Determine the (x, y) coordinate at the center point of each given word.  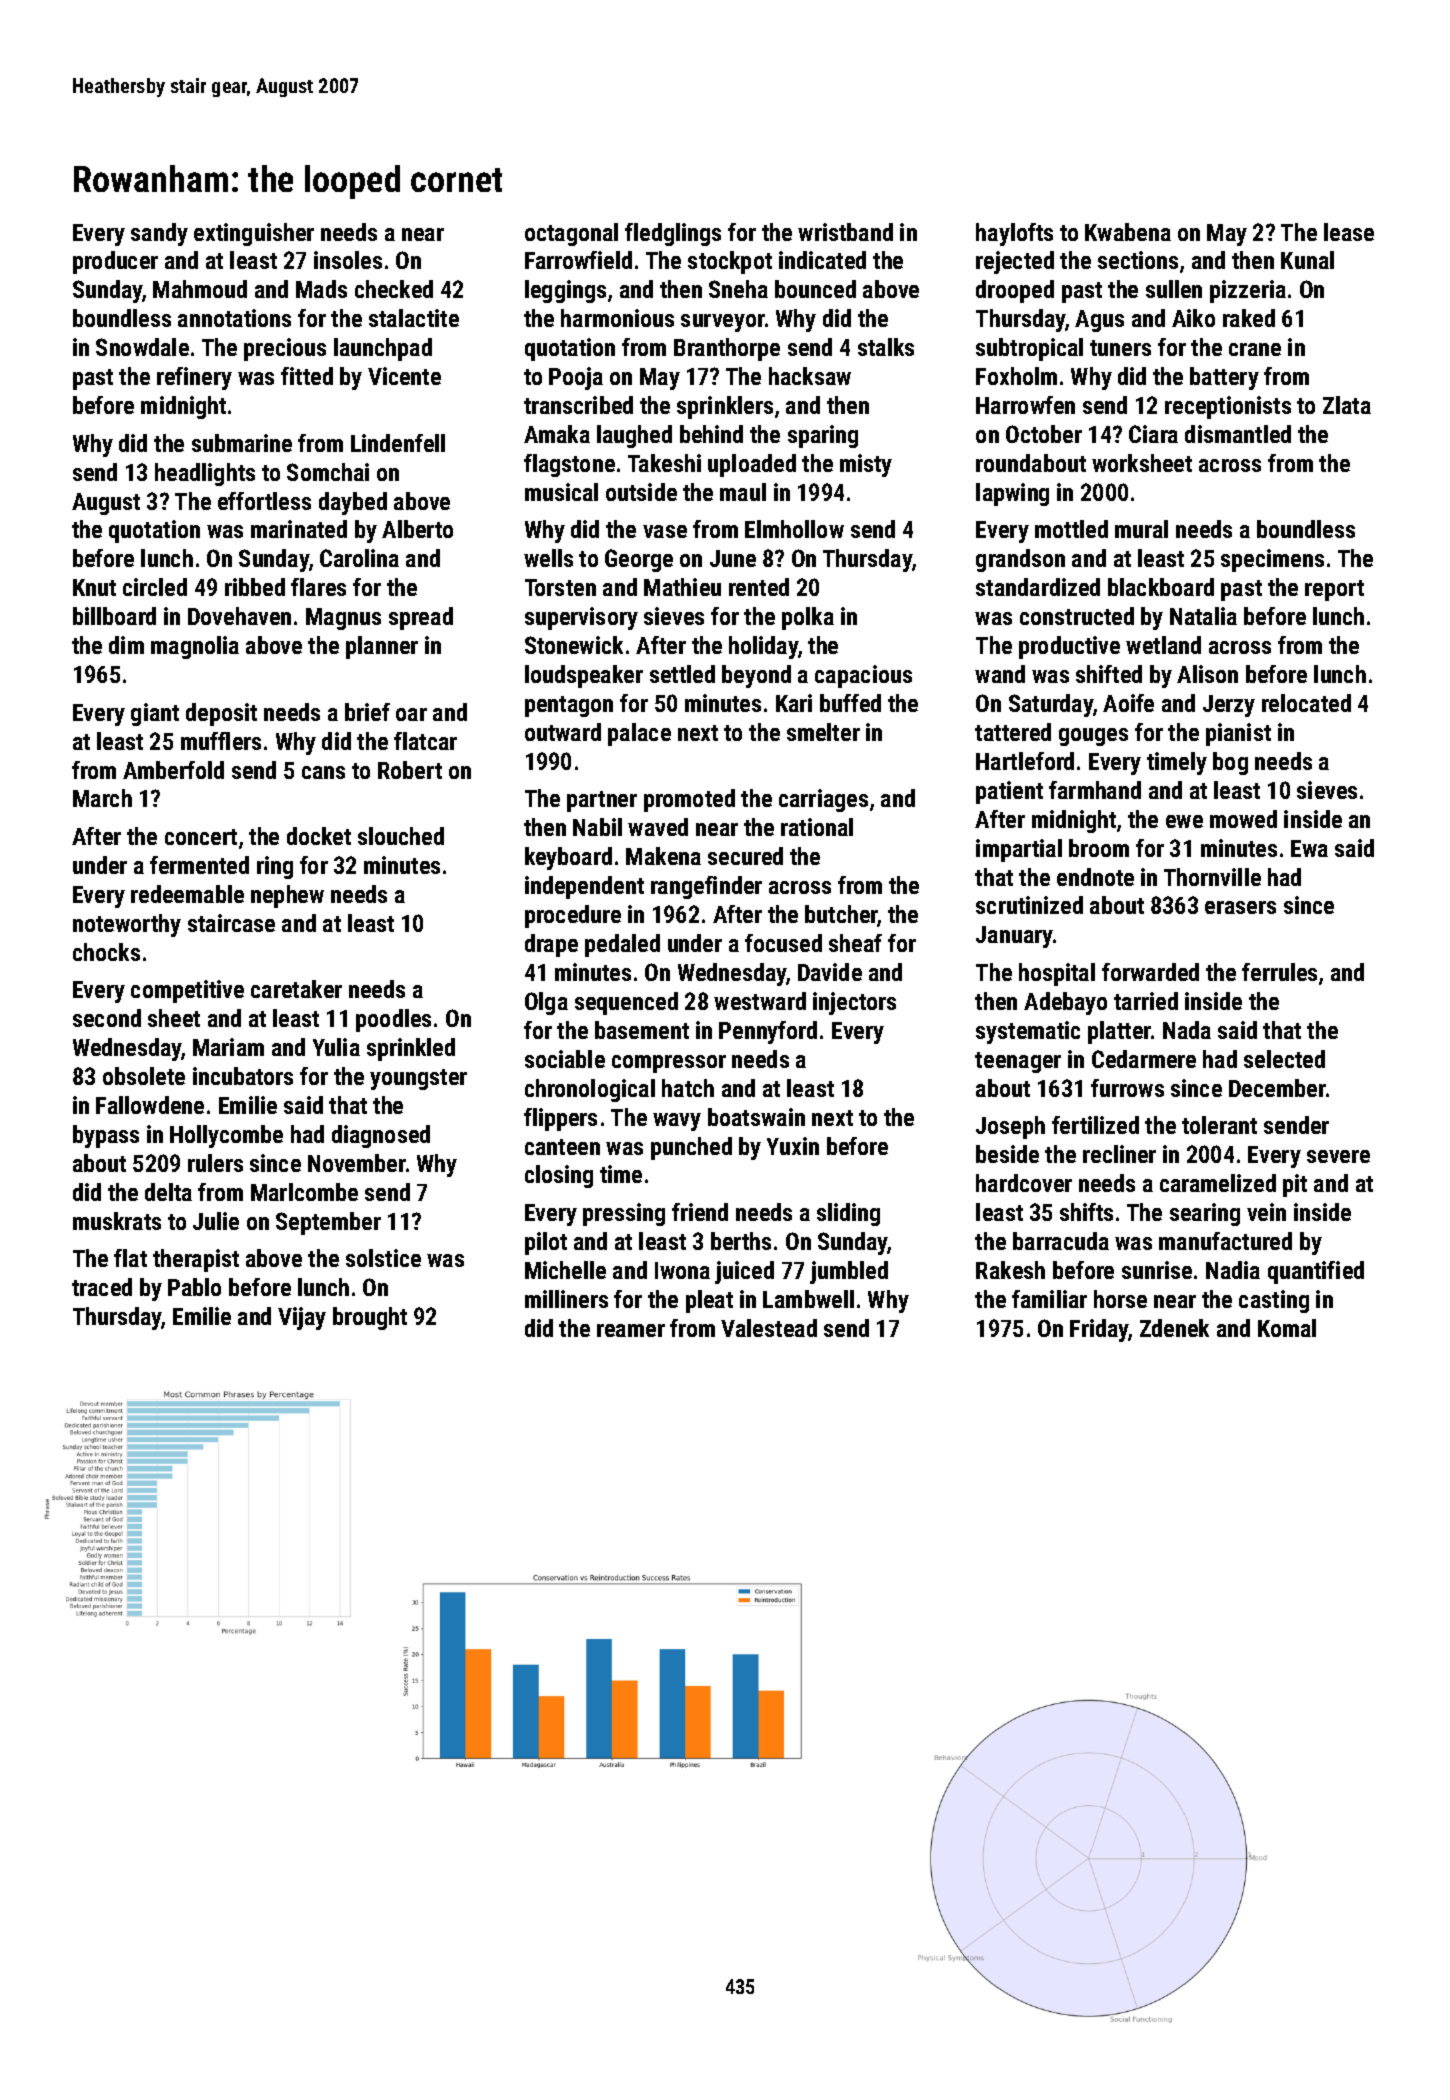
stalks (886, 347)
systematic (1028, 1032)
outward (563, 732)
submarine (242, 443)
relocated (1306, 703)
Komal (1287, 1328)
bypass (106, 1136)
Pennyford (768, 1032)
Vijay (302, 1318)
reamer (631, 1330)
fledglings (673, 234)
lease (1349, 232)
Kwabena (1128, 232)
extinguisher (254, 234)
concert (201, 837)
